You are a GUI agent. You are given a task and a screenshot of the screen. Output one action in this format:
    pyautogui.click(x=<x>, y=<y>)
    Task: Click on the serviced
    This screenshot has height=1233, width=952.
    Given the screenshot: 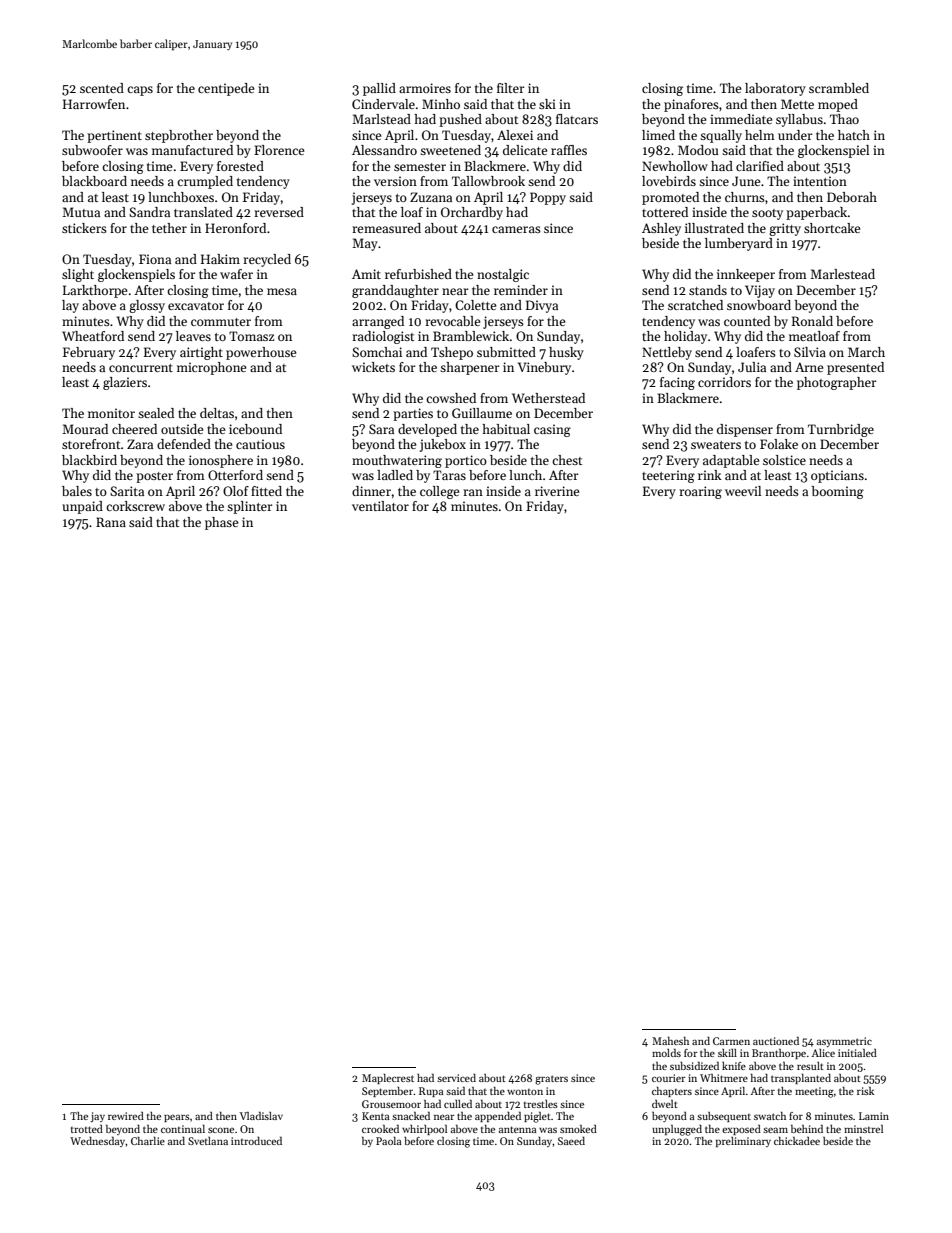 What is the action you would take?
    pyautogui.click(x=456, y=1078)
